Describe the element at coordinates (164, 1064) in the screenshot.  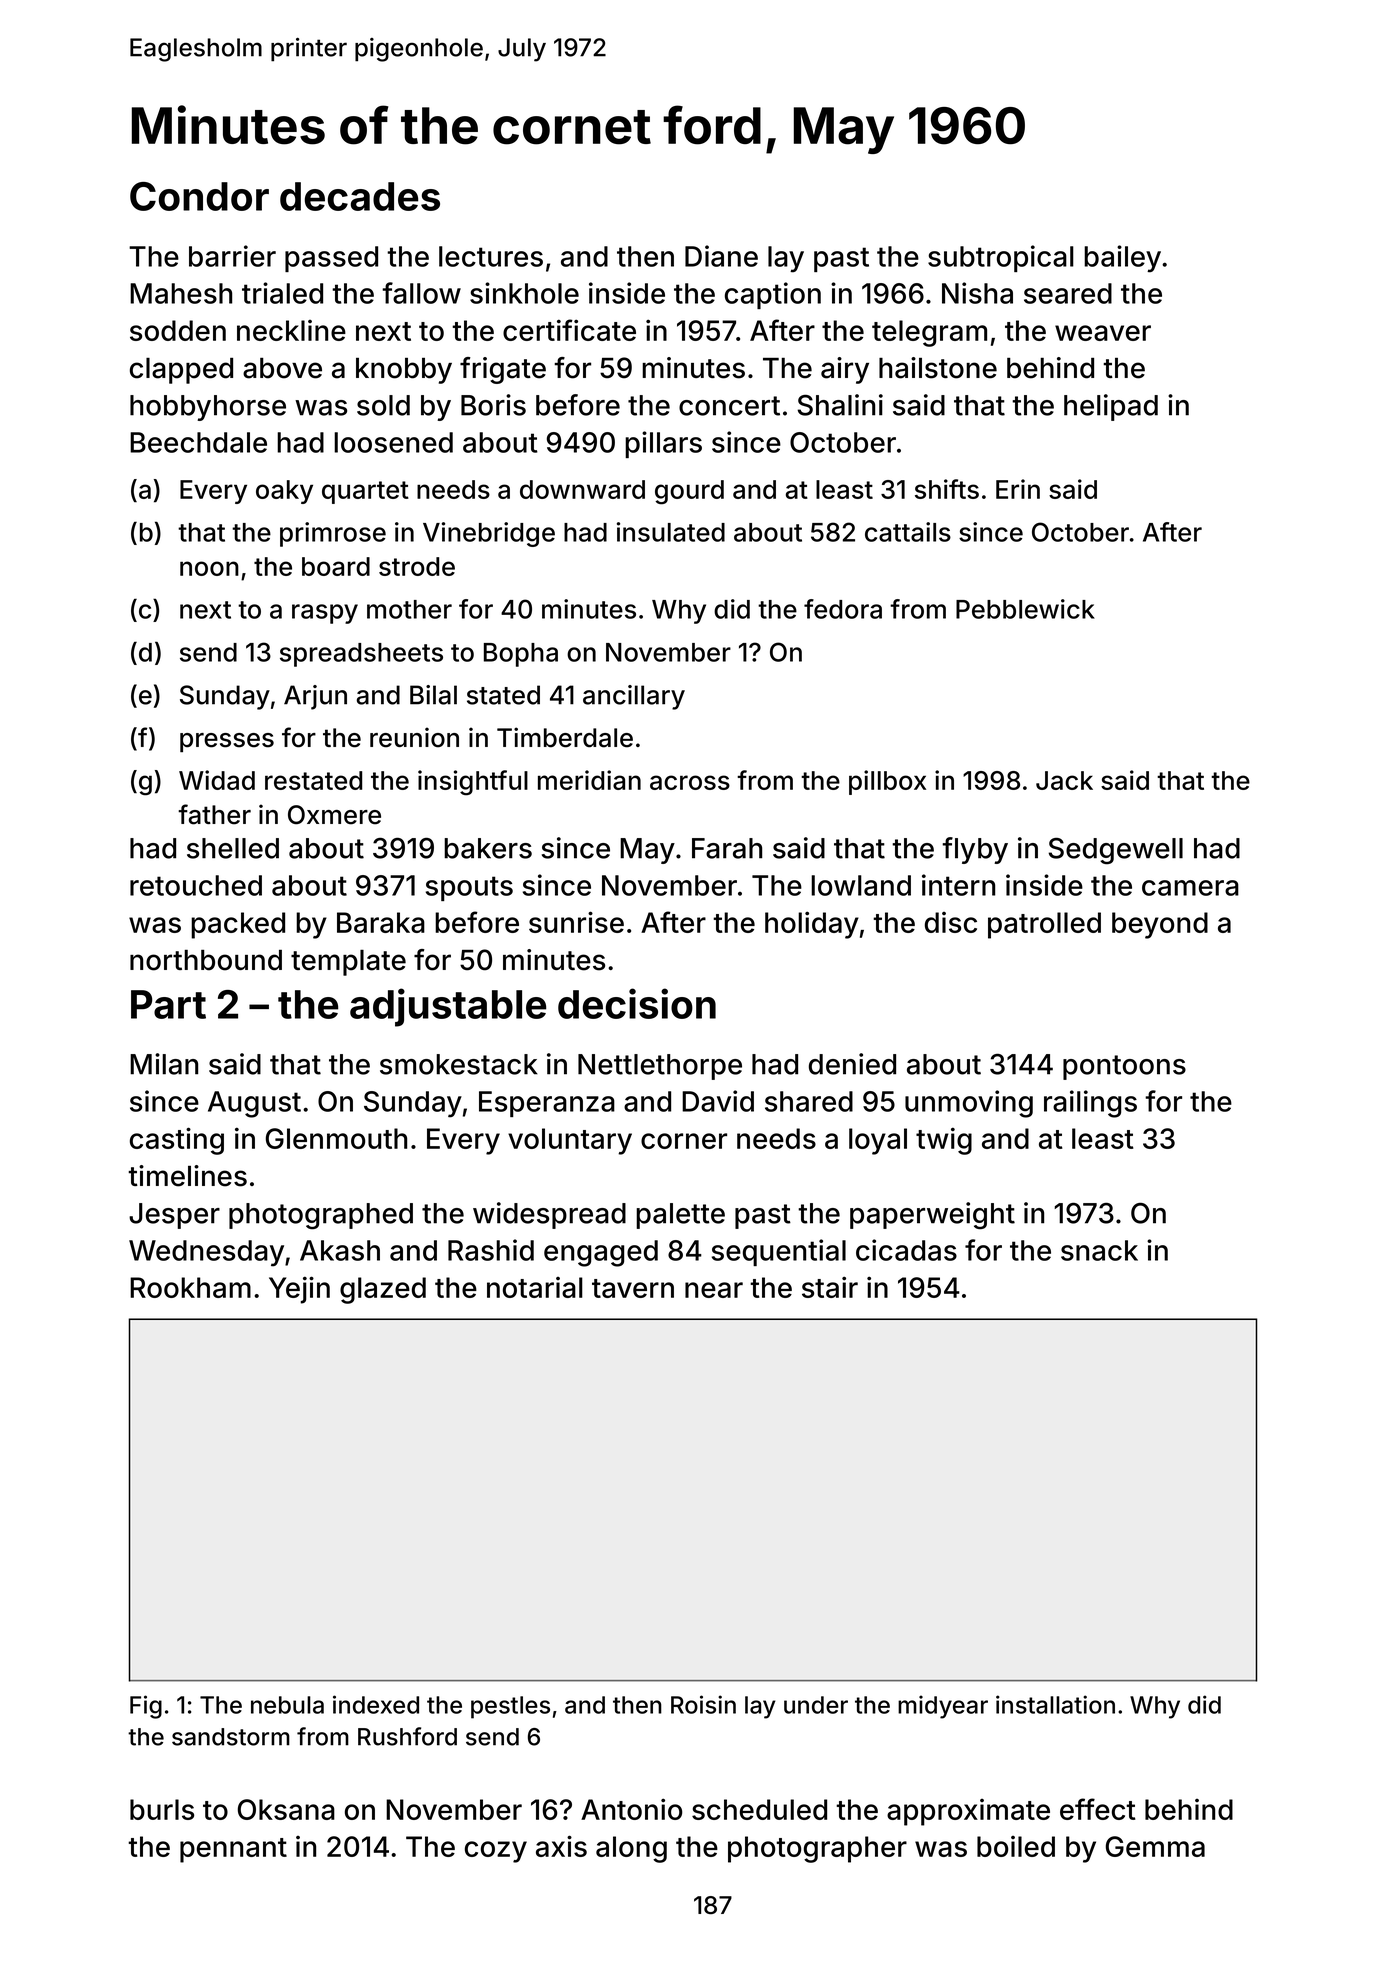
I see `Milan` at that location.
